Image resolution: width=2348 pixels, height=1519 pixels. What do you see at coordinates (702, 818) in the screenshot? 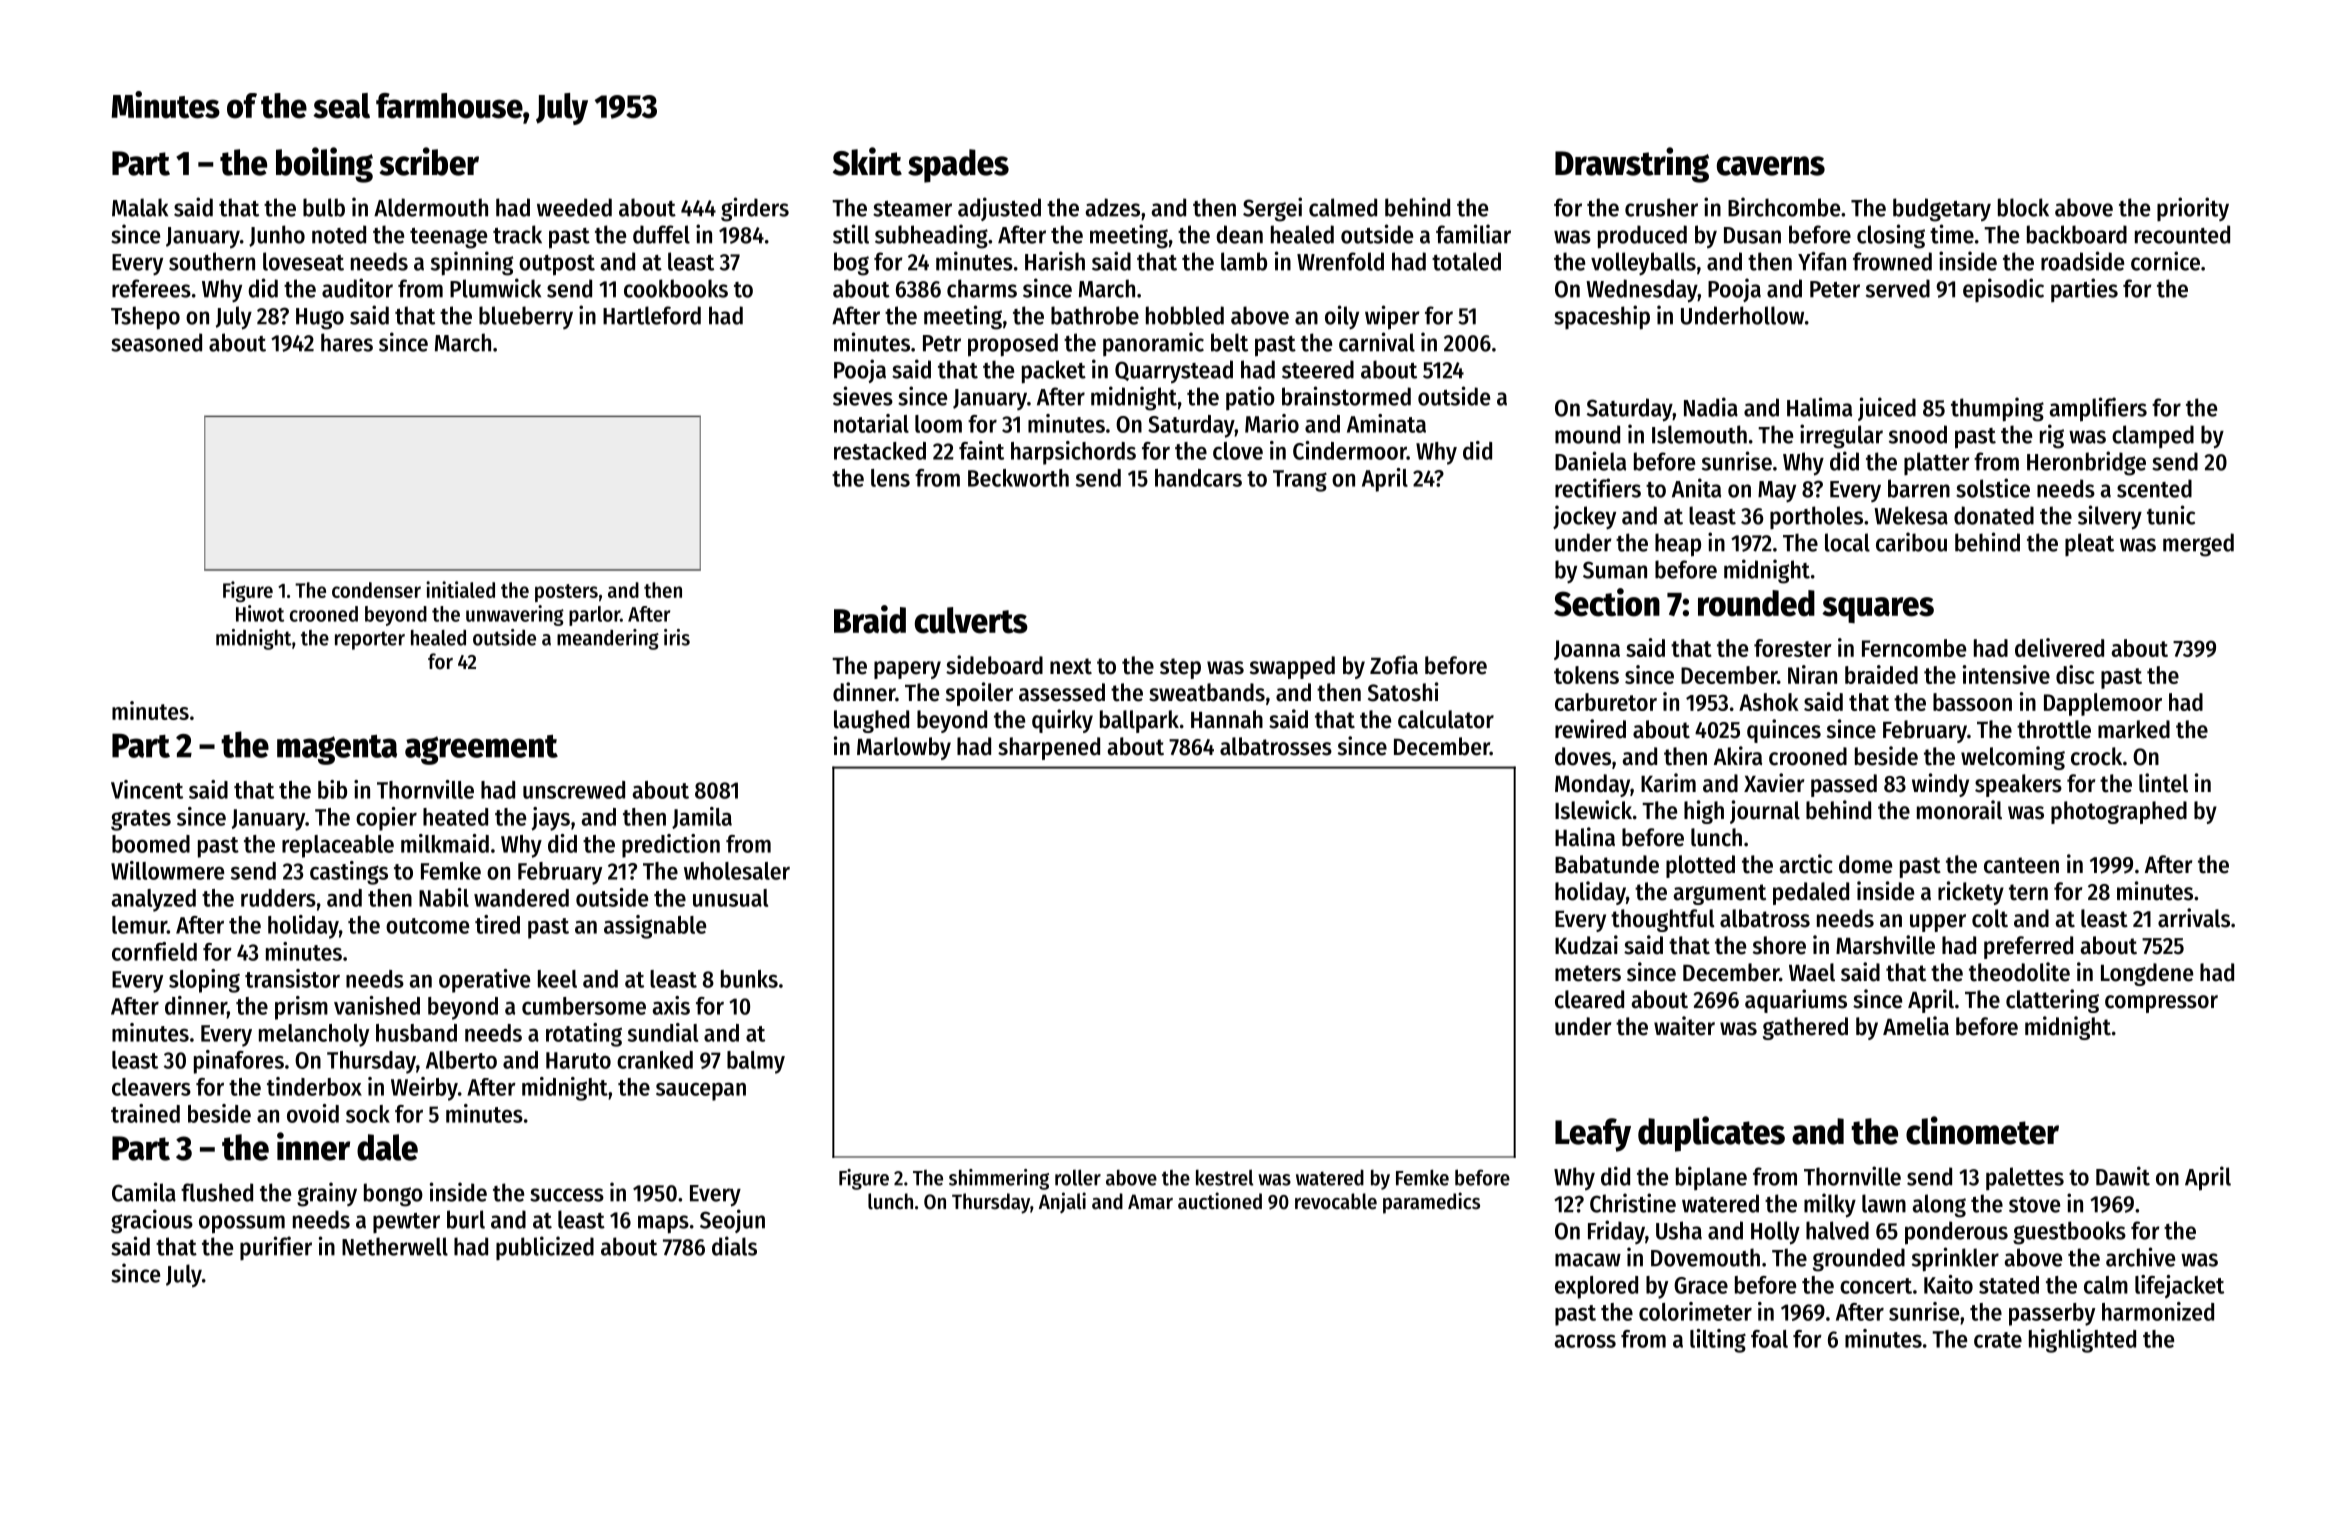
I see `Jamila` at bounding box center [702, 818].
